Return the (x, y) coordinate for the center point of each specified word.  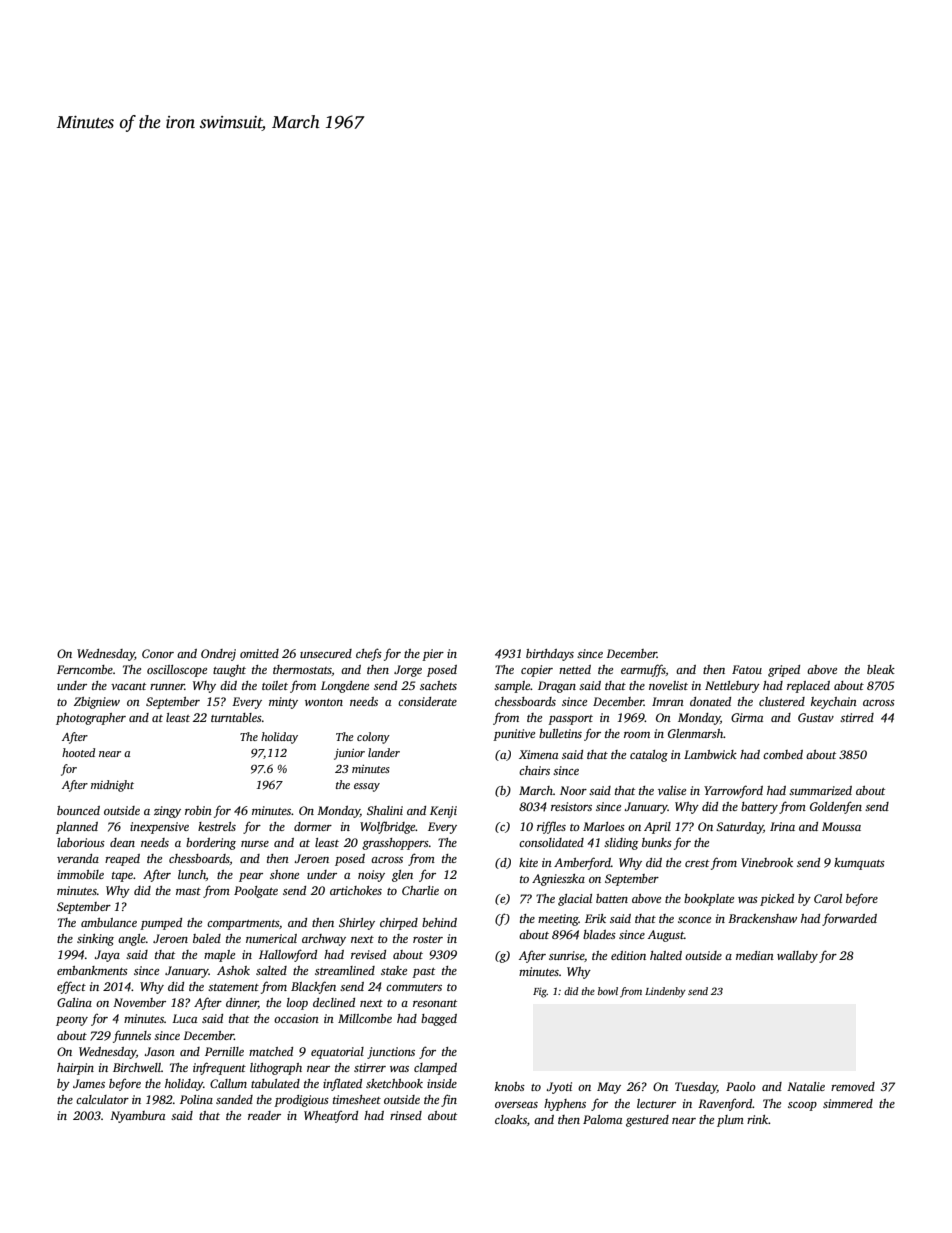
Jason (159, 1051)
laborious (81, 842)
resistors (571, 806)
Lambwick (710, 754)
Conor (158, 653)
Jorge (408, 671)
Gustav (816, 717)
